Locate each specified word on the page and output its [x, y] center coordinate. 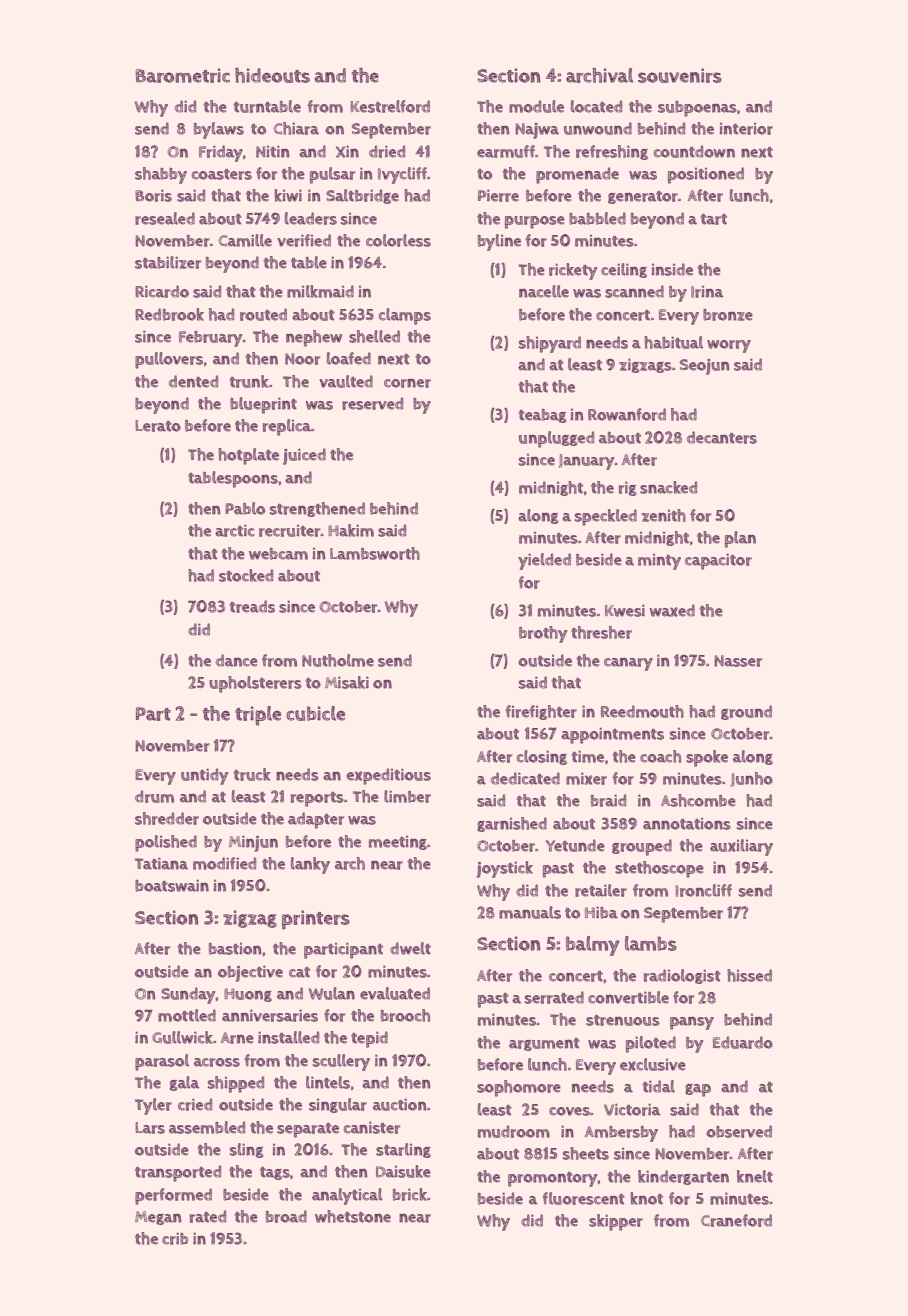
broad [286, 1216]
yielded [544, 561]
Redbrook [169, 314]
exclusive [653, 1064]
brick [410, 1194]
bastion [235, 949]
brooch [405, 1015]
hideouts [272, 75]
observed [739, 1131]
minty [659, 562]
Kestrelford [390, 106]
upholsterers [255, 684]
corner [407, 383]
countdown [694, 151]
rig [627, 488]
